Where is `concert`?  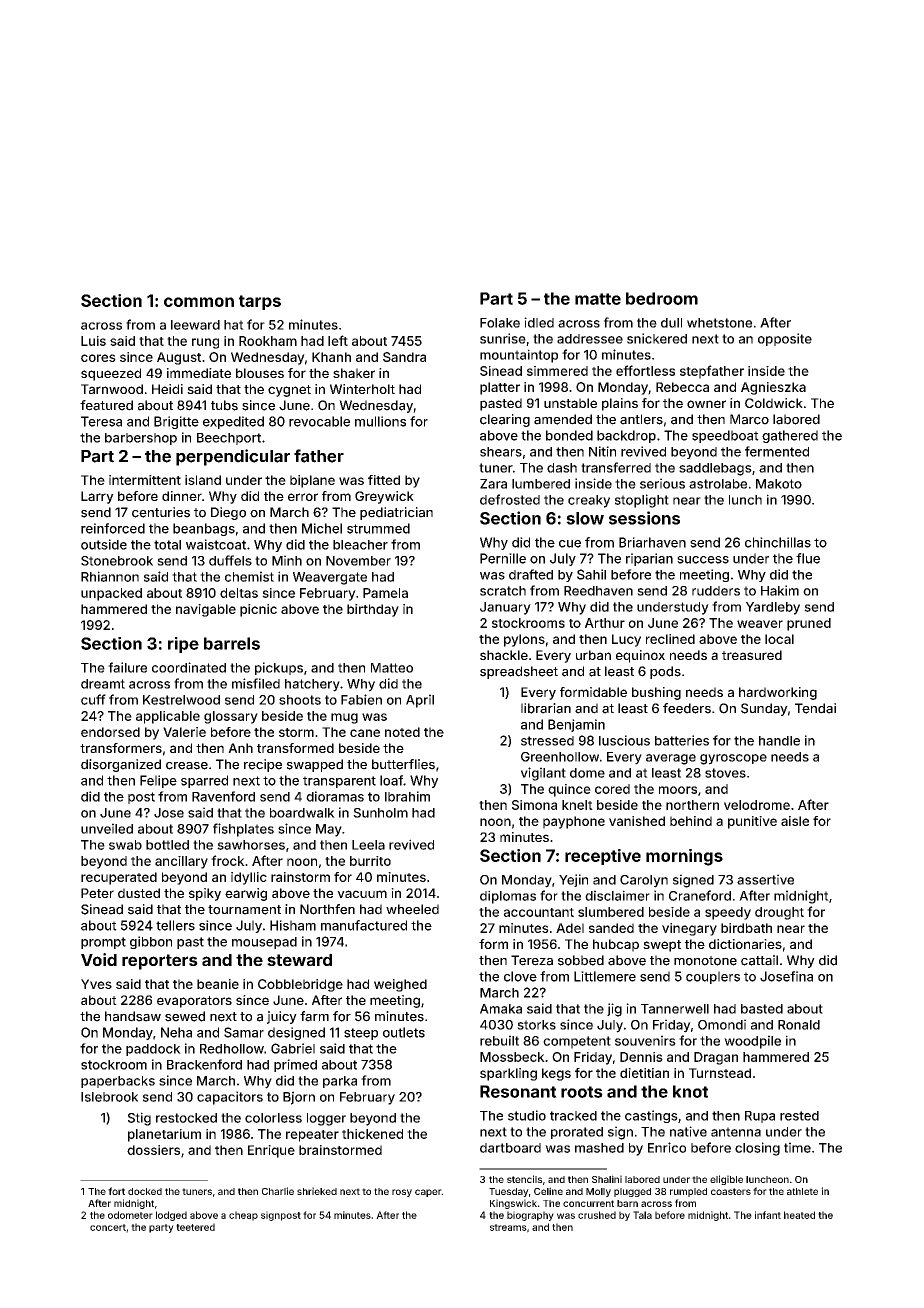 concert is located at coordinates (108, 1227).
